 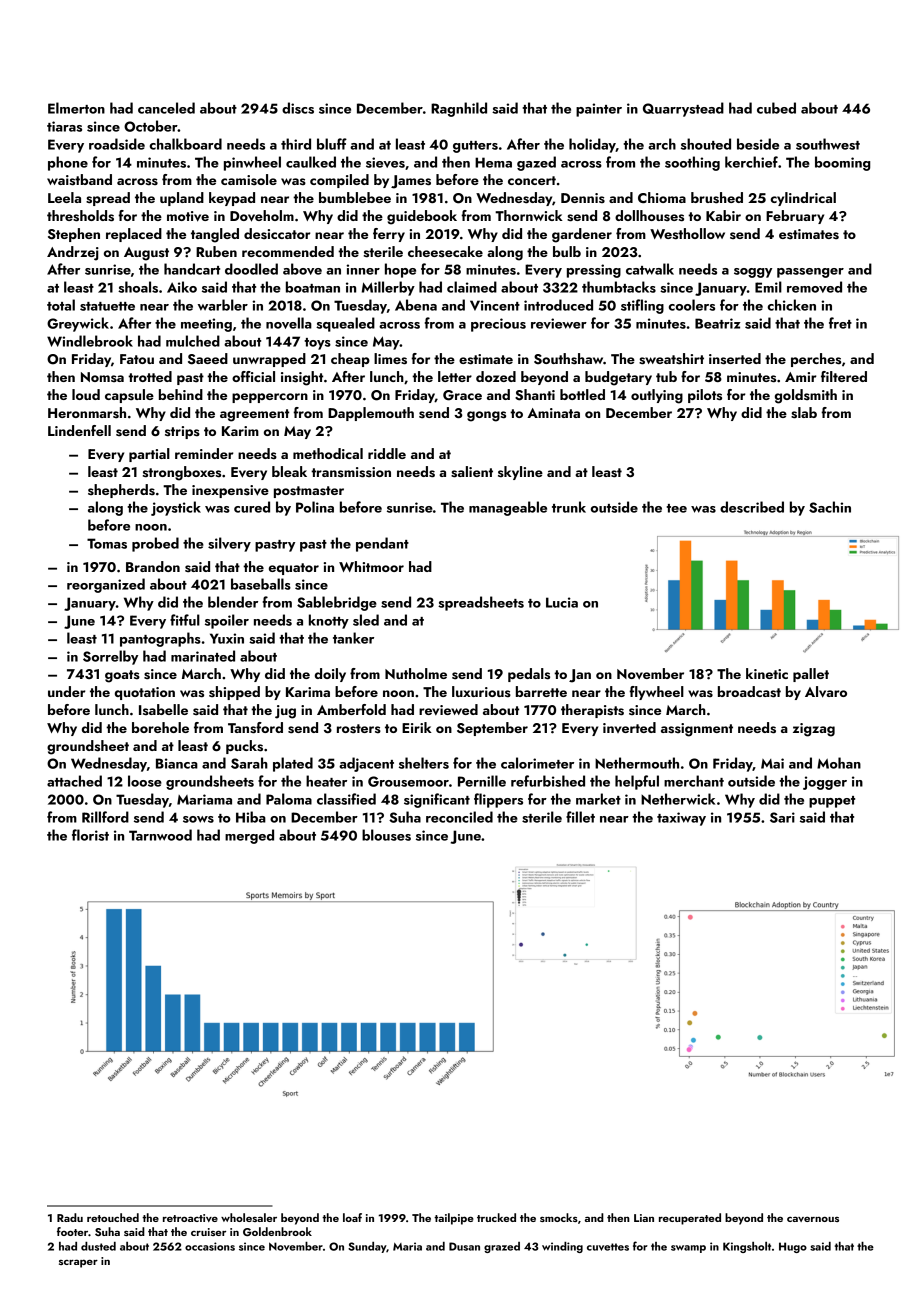 What do you see at coordinates (776, 108) in the screenshot?
I see `cubed` at bounding box center [776, 108].
